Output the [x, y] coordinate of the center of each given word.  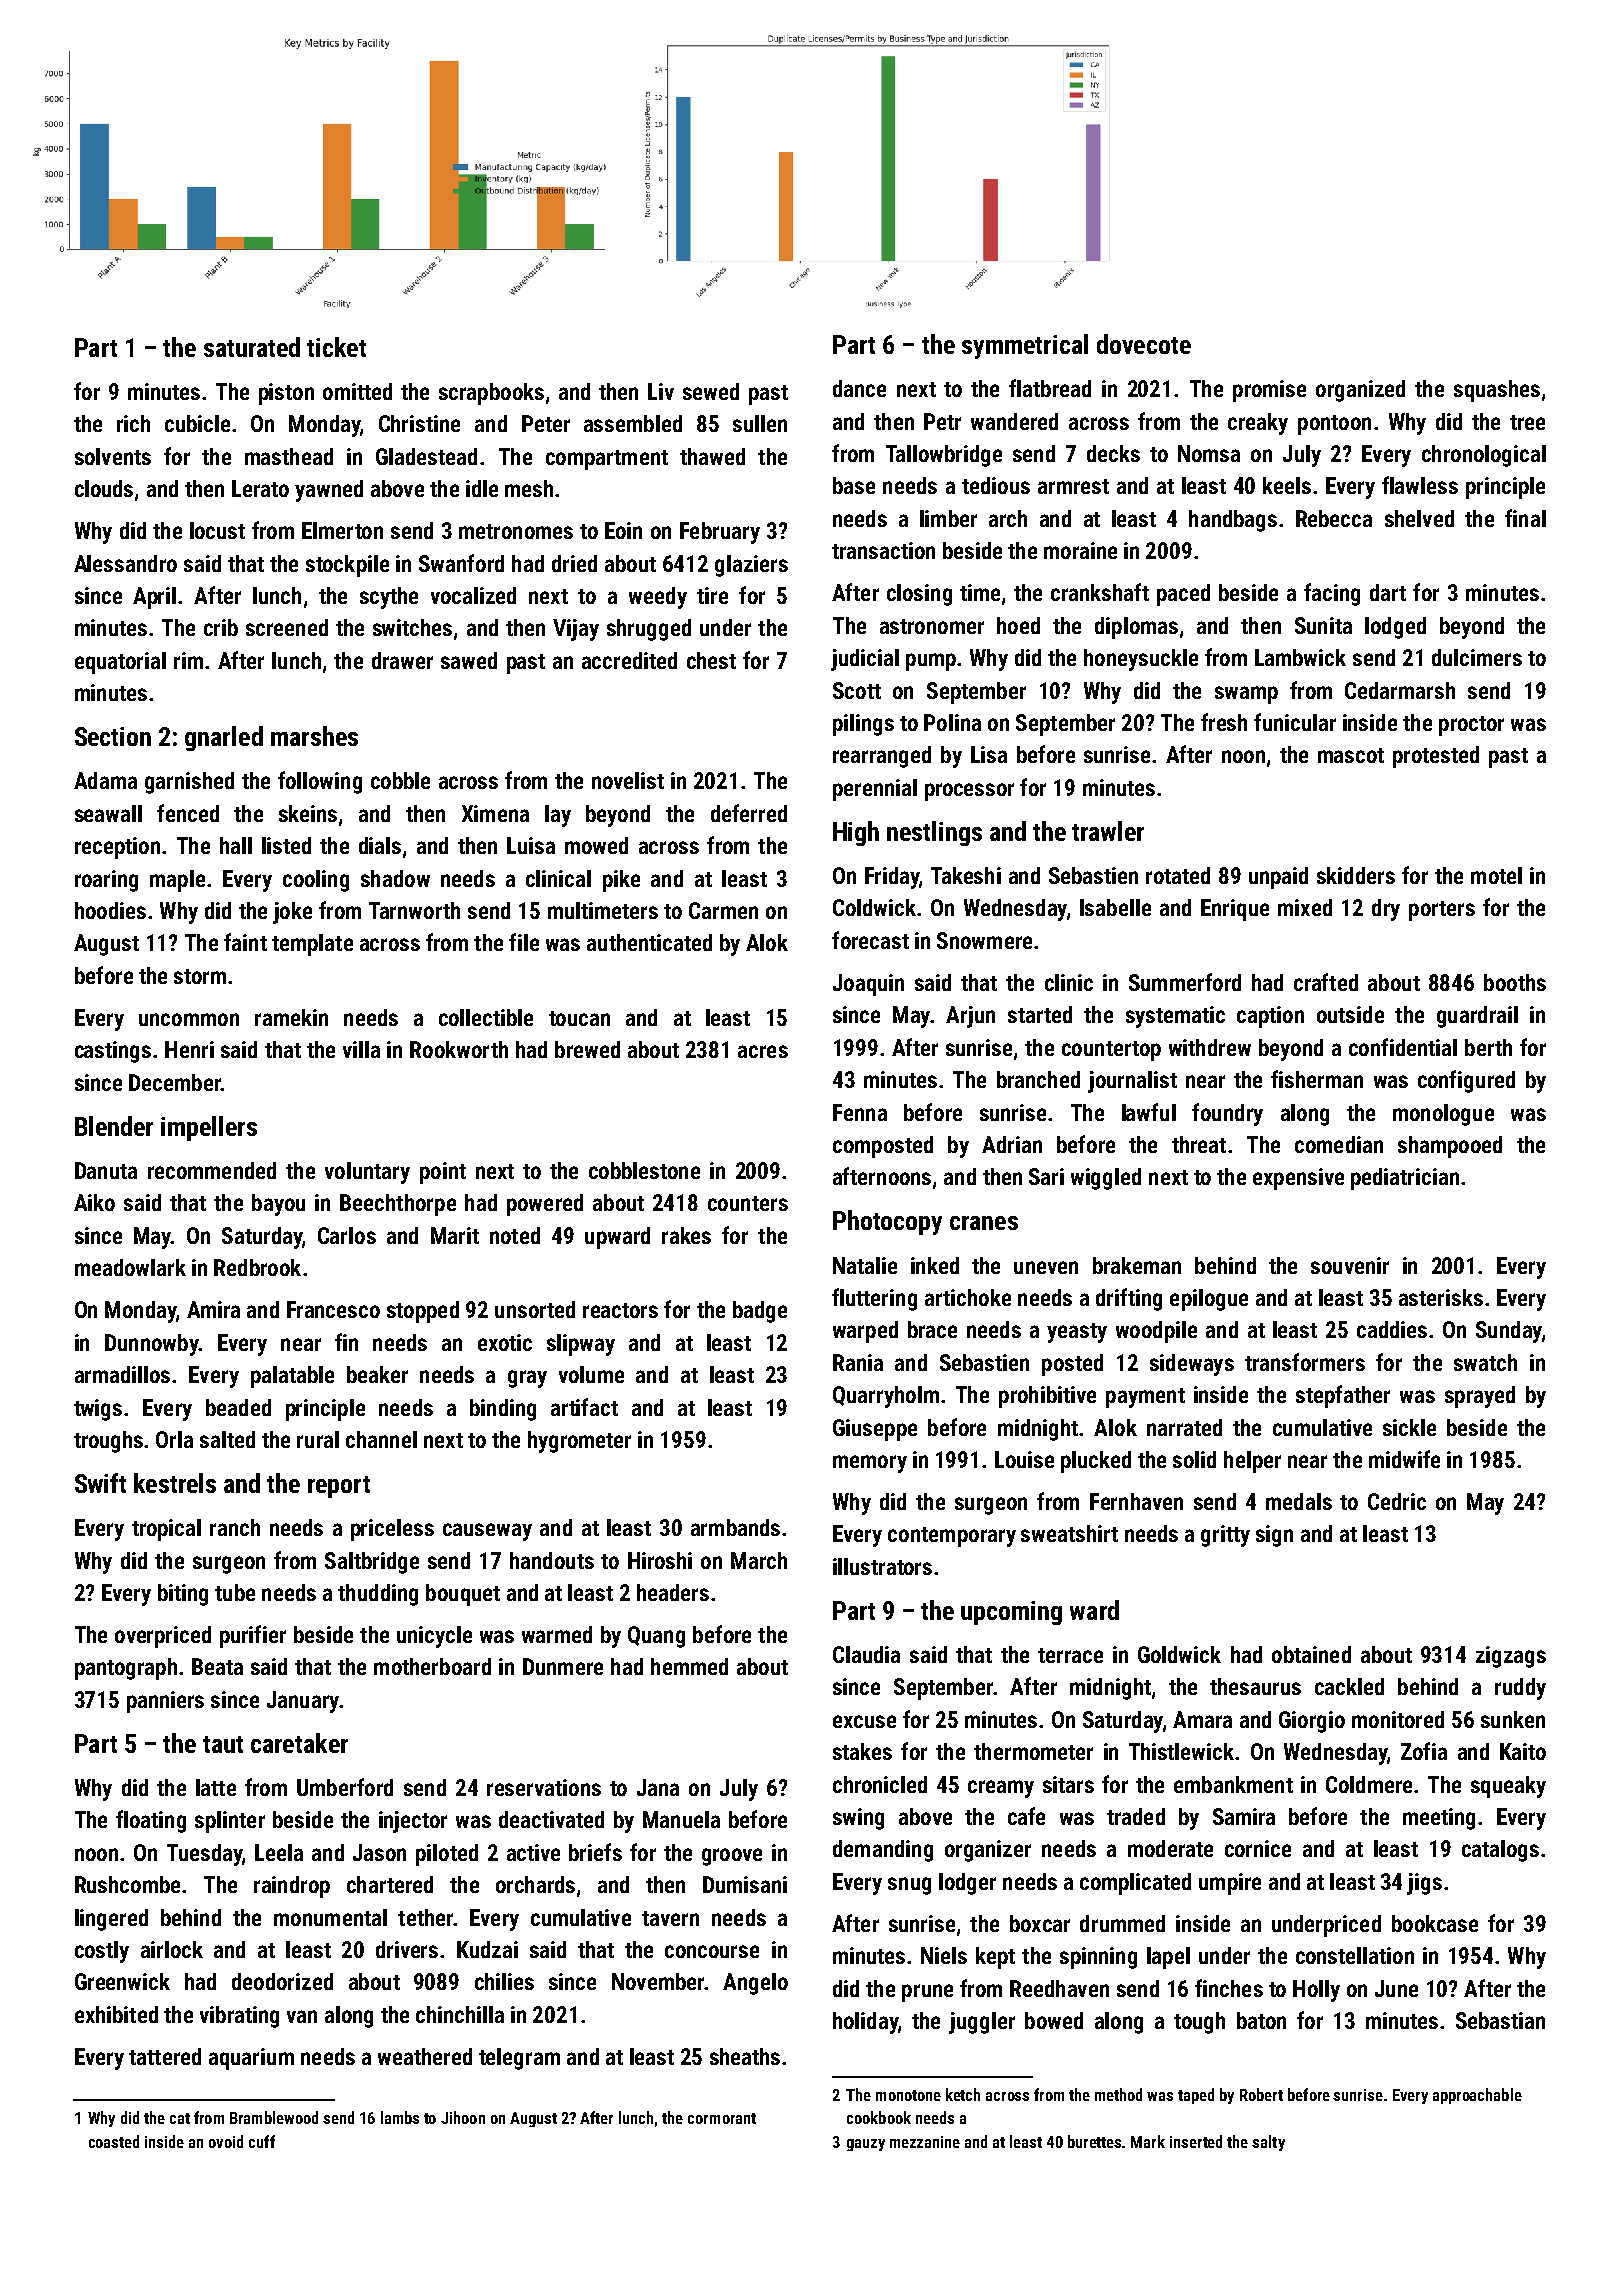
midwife [1404, 1459]
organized [1360, 391]
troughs [109, 1442]
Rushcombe [127, 1884]
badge [760, 1312]
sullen [760, 423]
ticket [336, 347]
